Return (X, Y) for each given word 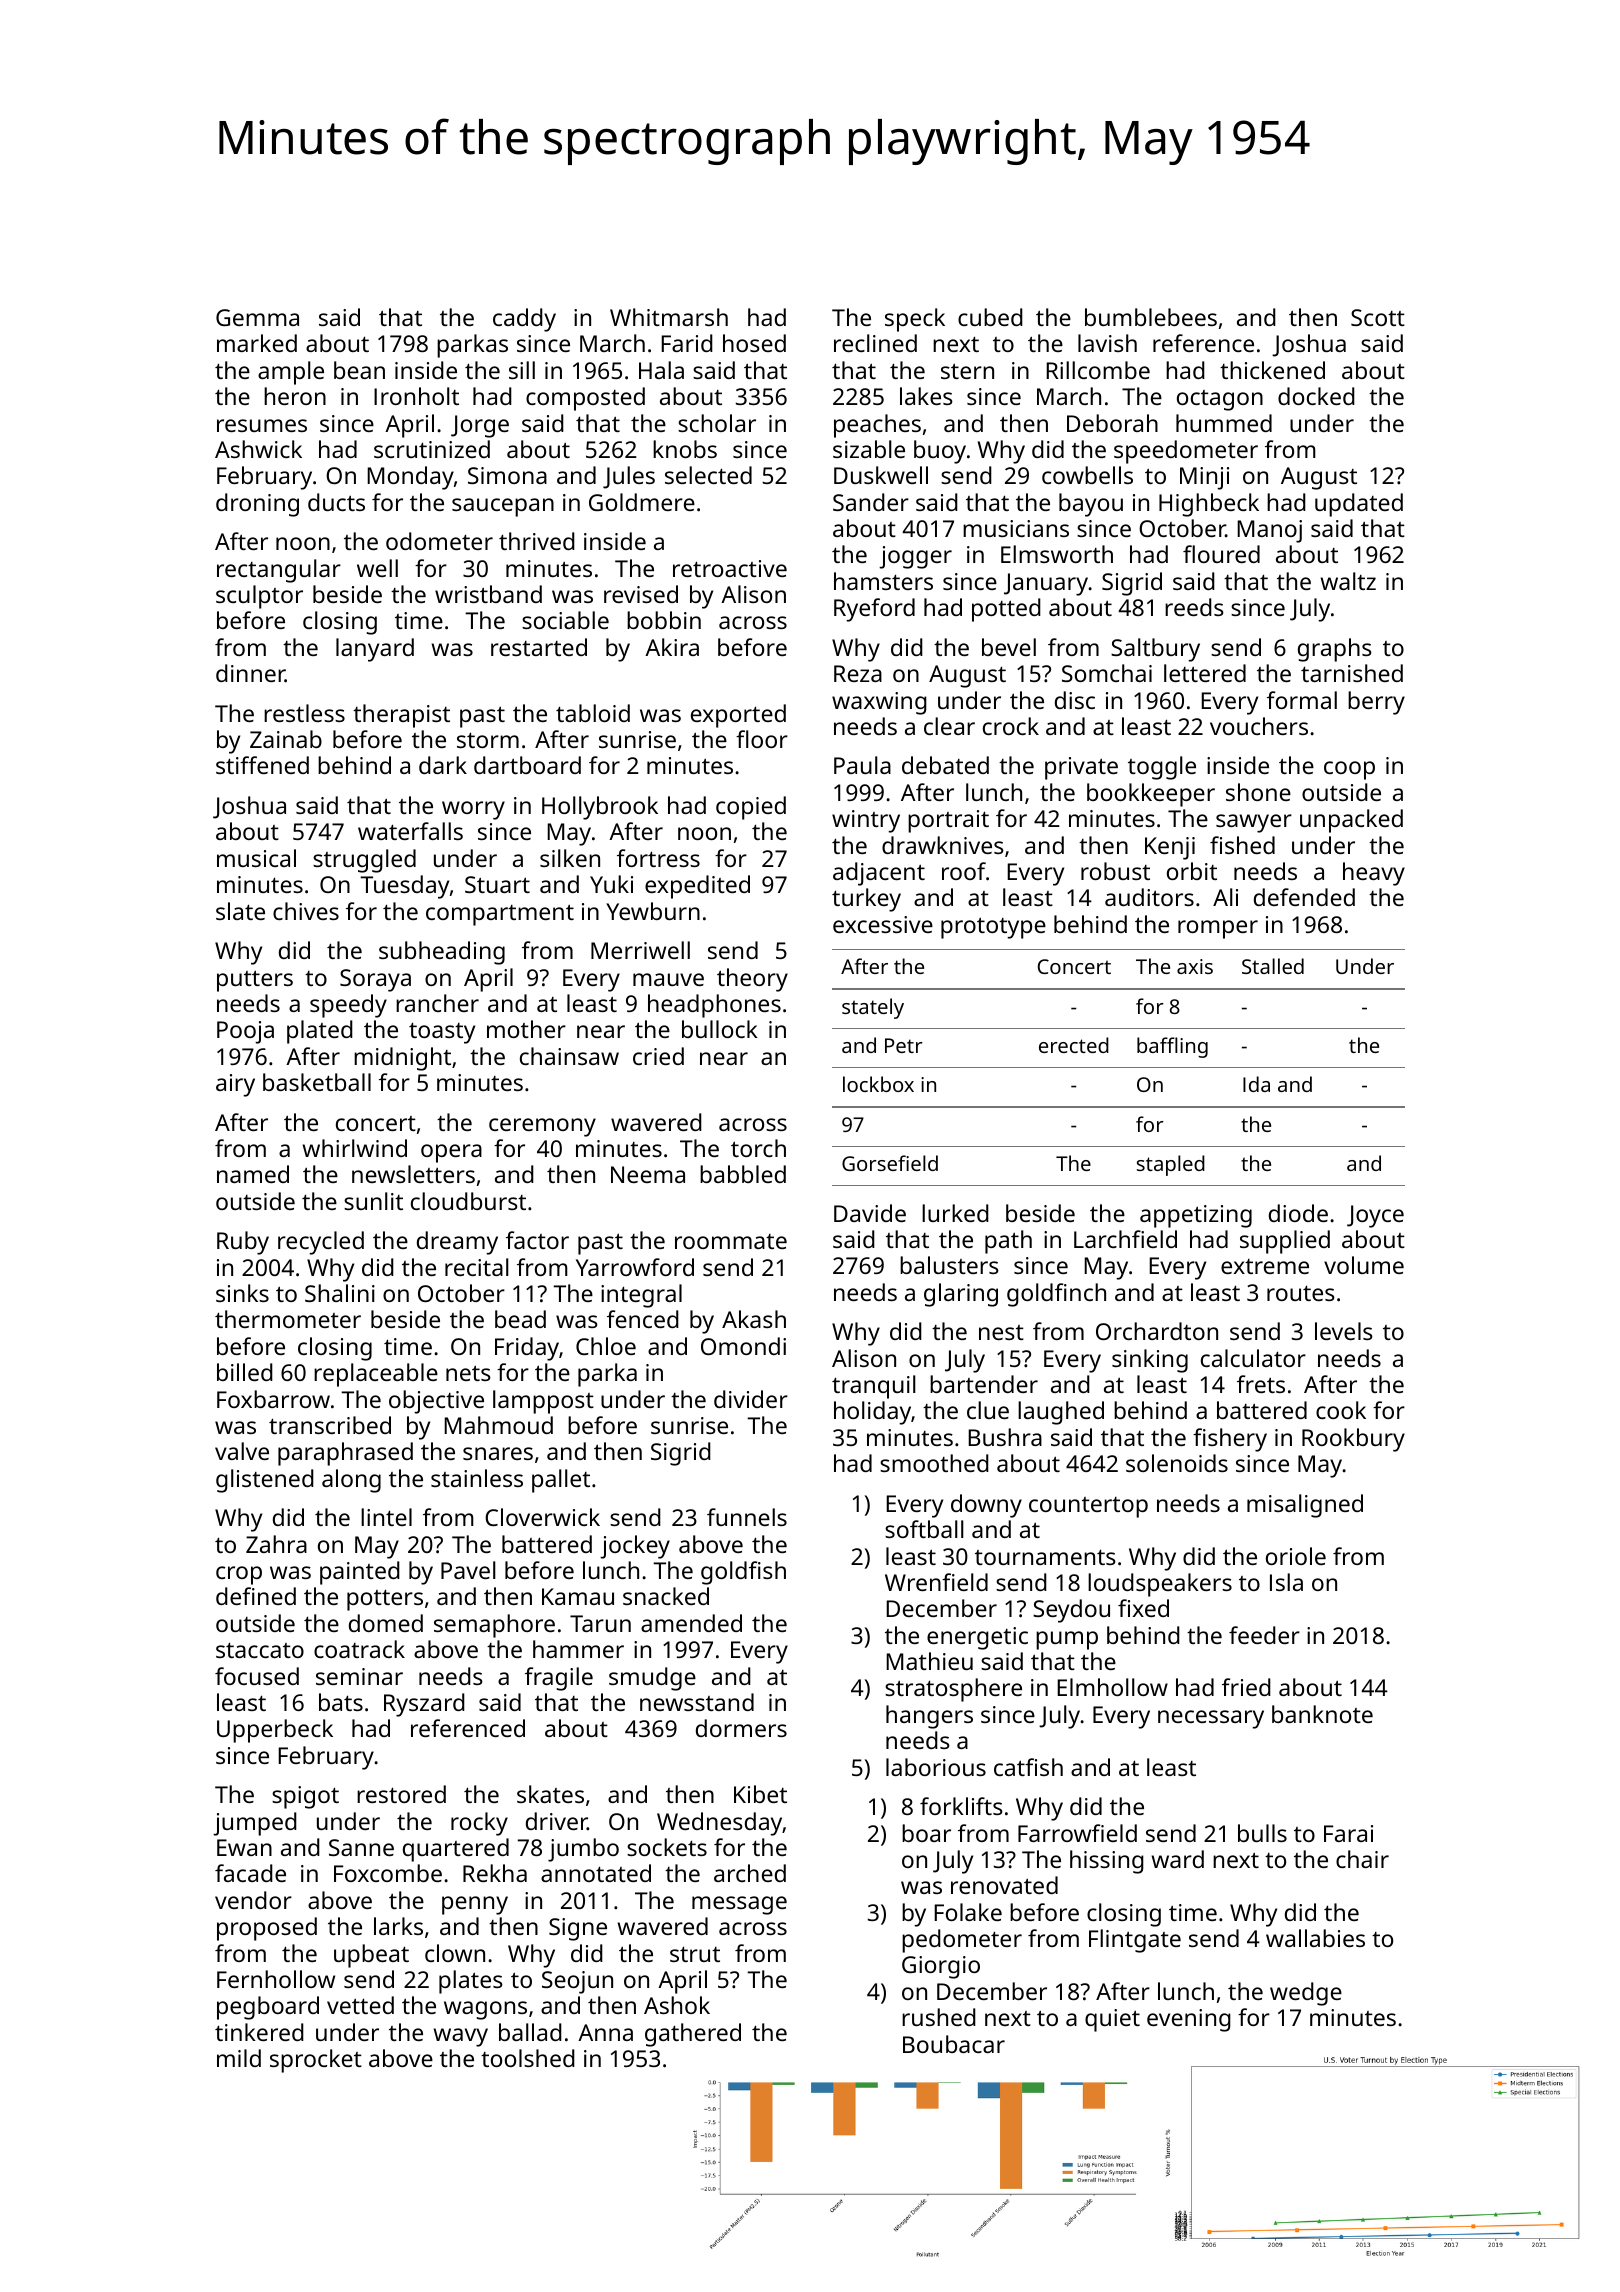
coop (1349, 770)
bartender (984, 1384)
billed (245, 1372)
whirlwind (354, 1148)
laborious (936, 1767)
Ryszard (424, 1705)
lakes (926, 396)
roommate (731, 1241)
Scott (1378, 317)
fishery (1230, 1440)
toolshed (528, 2058)
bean (359, 370)
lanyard (375, 650)
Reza (858, 673)
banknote (1322, 1714)
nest (1001, 1332)
